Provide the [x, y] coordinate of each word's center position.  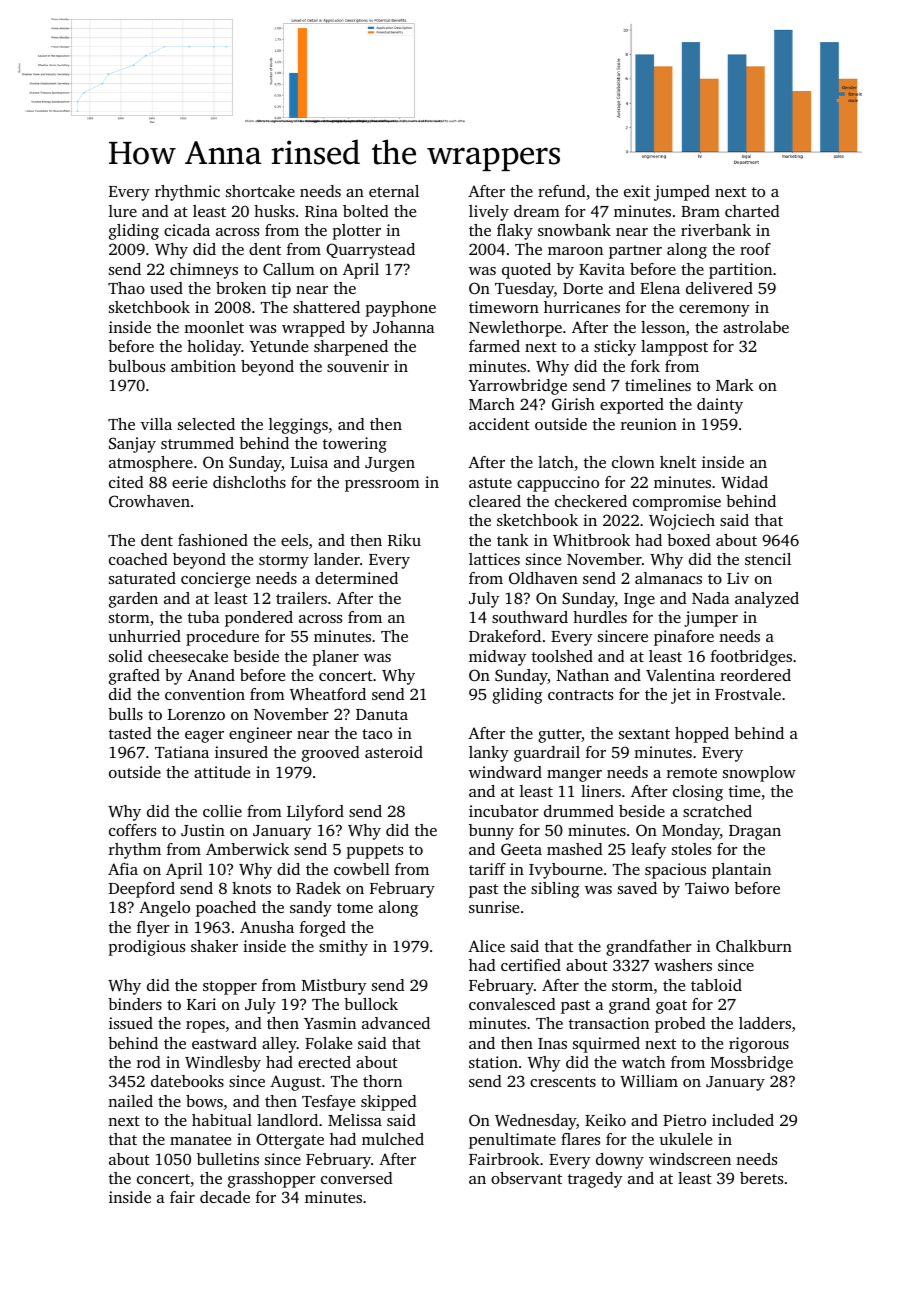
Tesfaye [328, 1103]
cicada [187, 230]
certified [531, 965]
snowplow [759, 774]
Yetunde [279, 346]
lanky [489, 754]
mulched [393, 1139]
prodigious [147, 948]
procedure [222, 638]
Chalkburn [754, 946]
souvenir [358, 366]
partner [635, 252]
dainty [720, 406]
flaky [515, 232]
